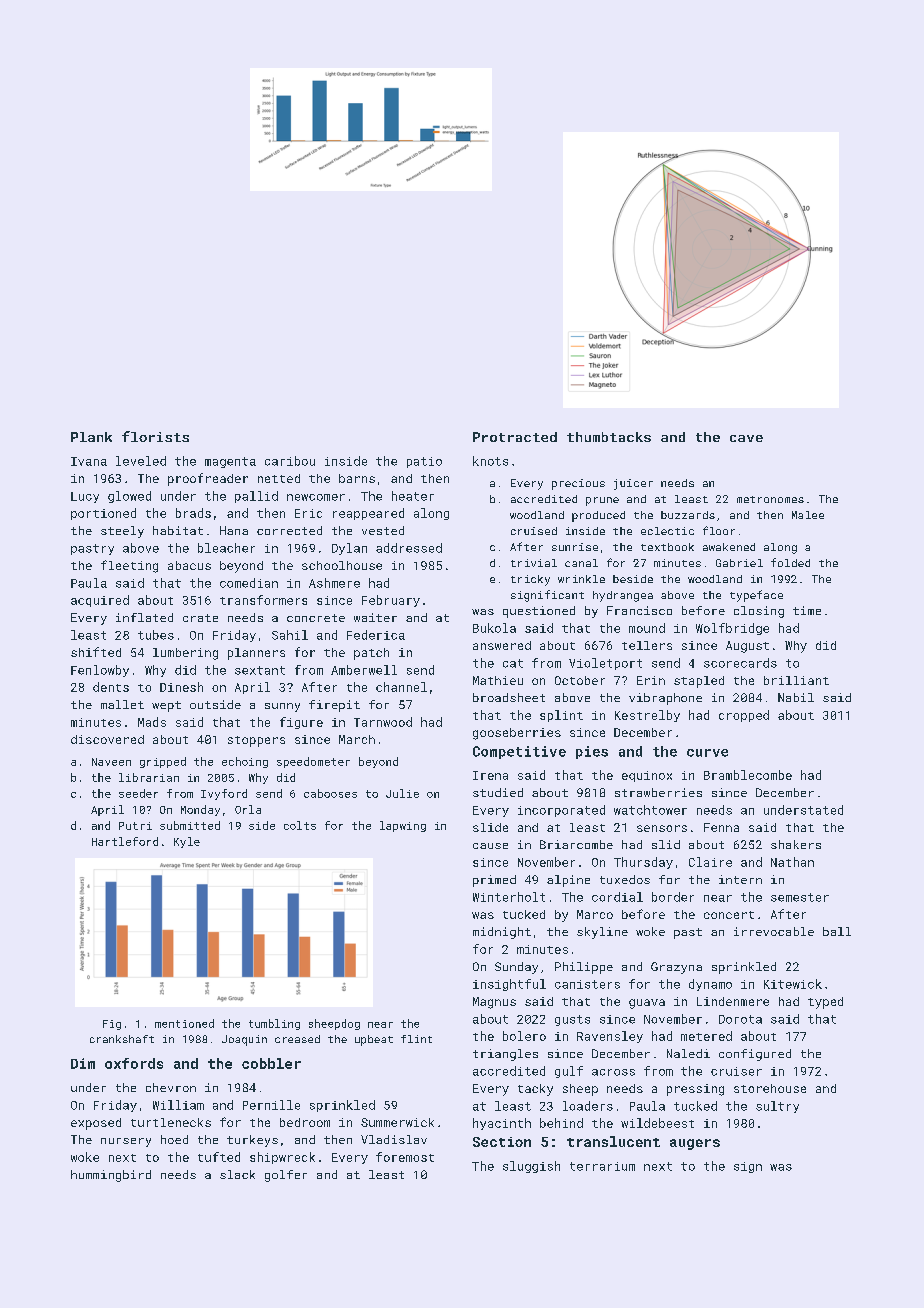 This screenshot has width=924, height=1308. I want to click on concert, so click(729, 915).
